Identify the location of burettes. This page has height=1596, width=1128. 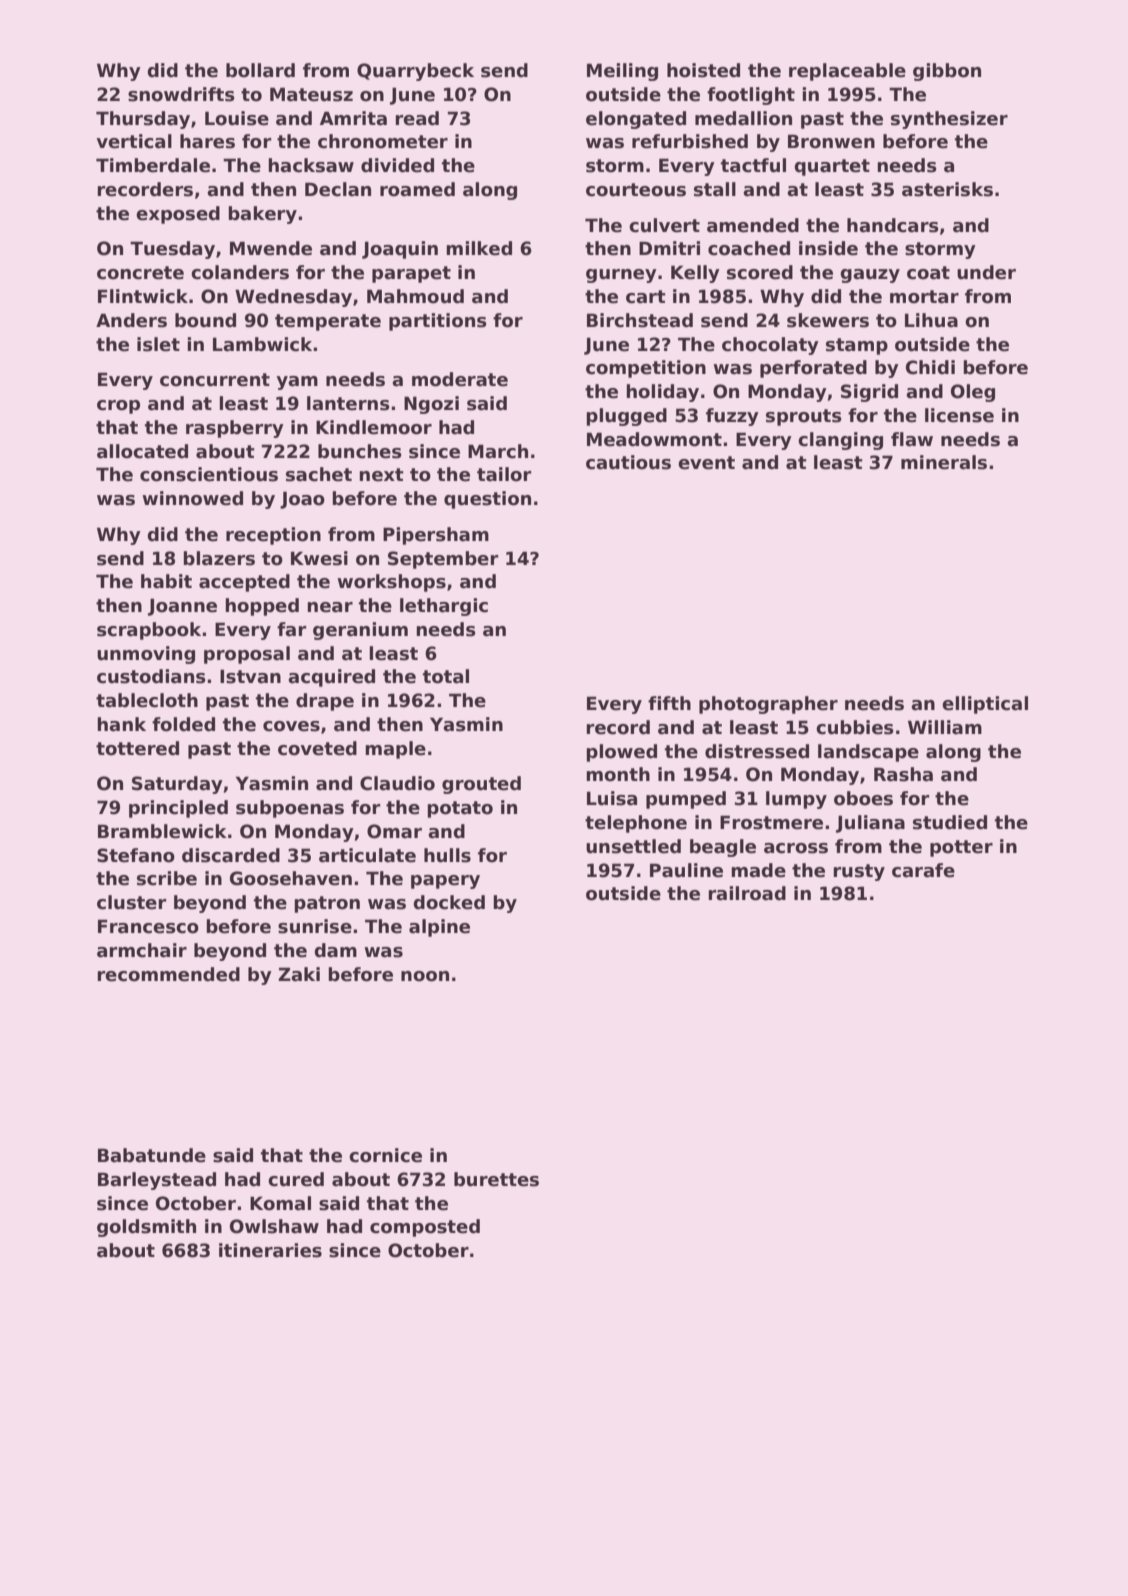
(496, 1179).
